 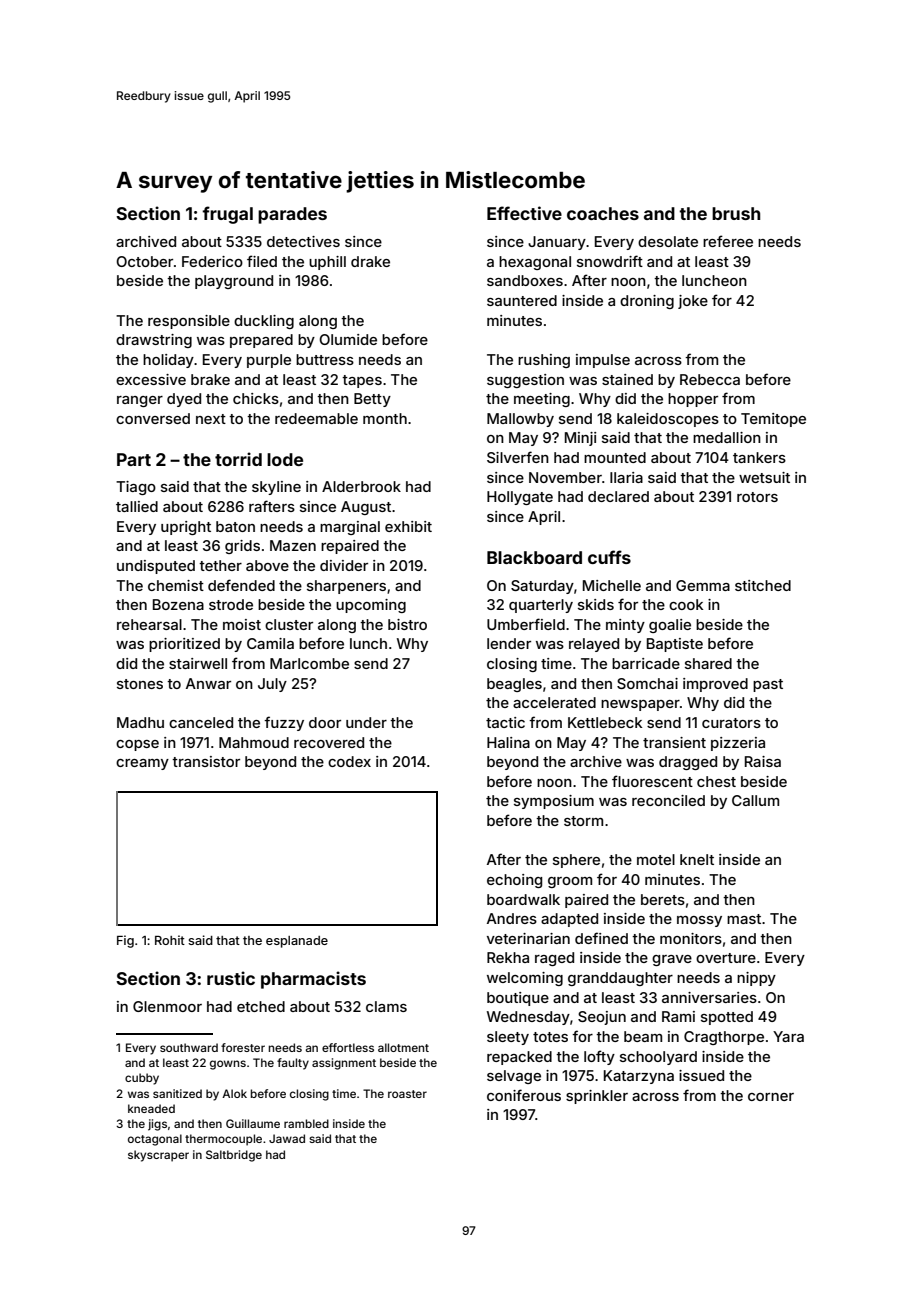 What do you see at coordinates (344, 565) in the document?
I see `divider` at bounding box center [344, 565].
